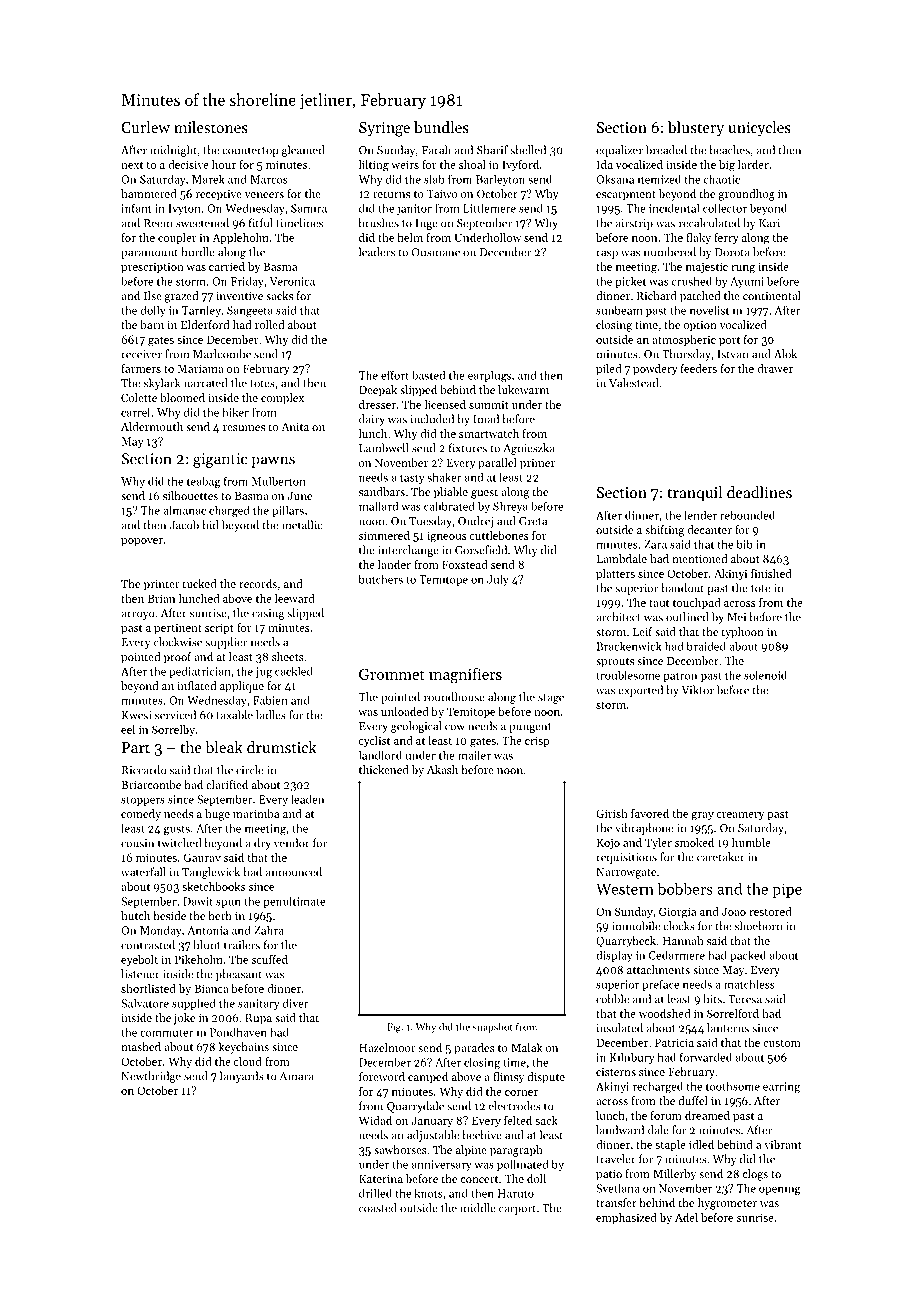 This page has width=924, height=1308. What do you see at coordinates (190, 495) in the page?
I see `silhouettes` at bounding box center [190, 495].
